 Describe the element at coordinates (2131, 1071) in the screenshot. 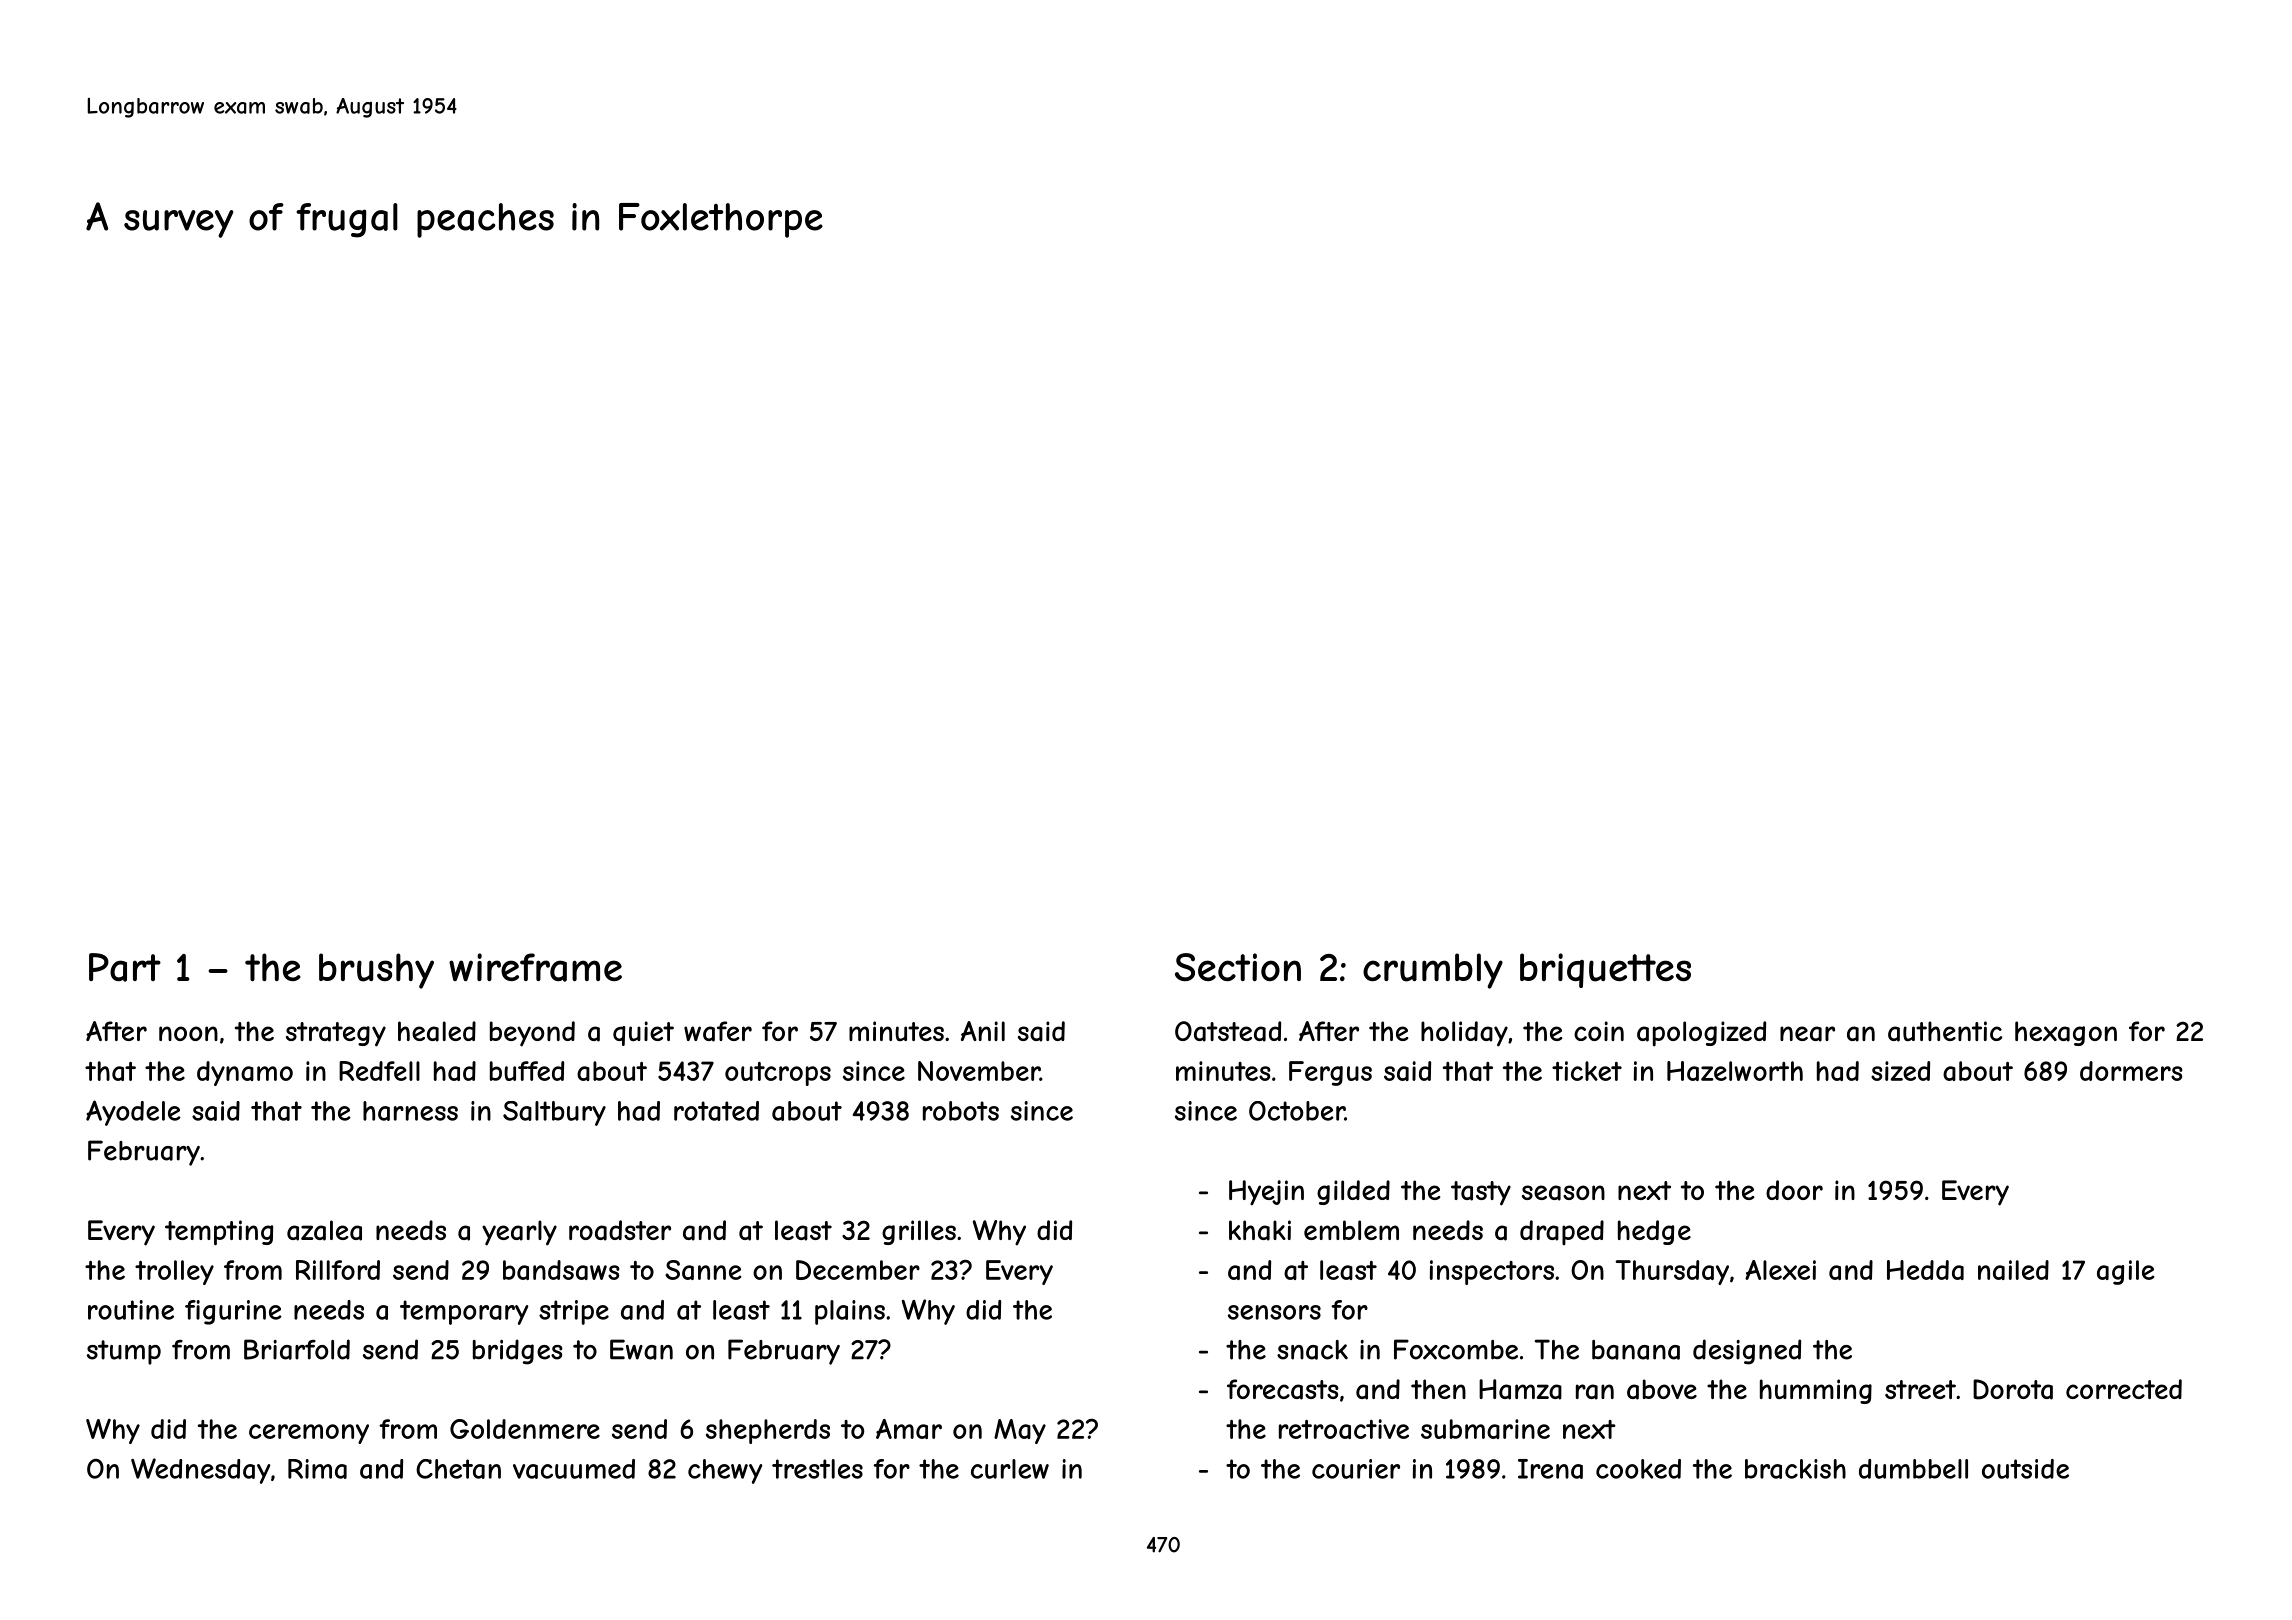

I see `dormers` at that location.
